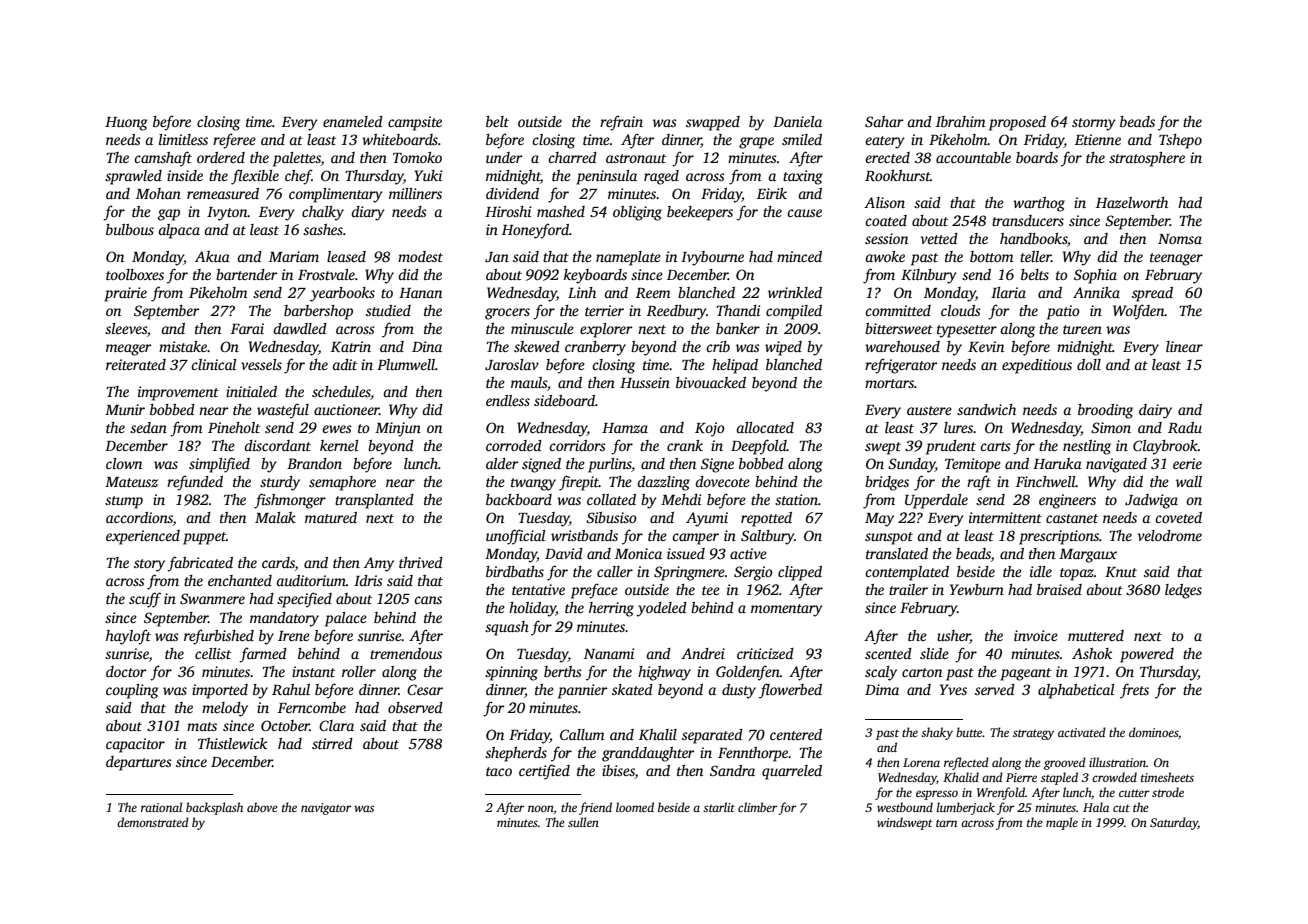  Describe the element at coordinates (929, 410) in the document. I see `austere` at that location.
